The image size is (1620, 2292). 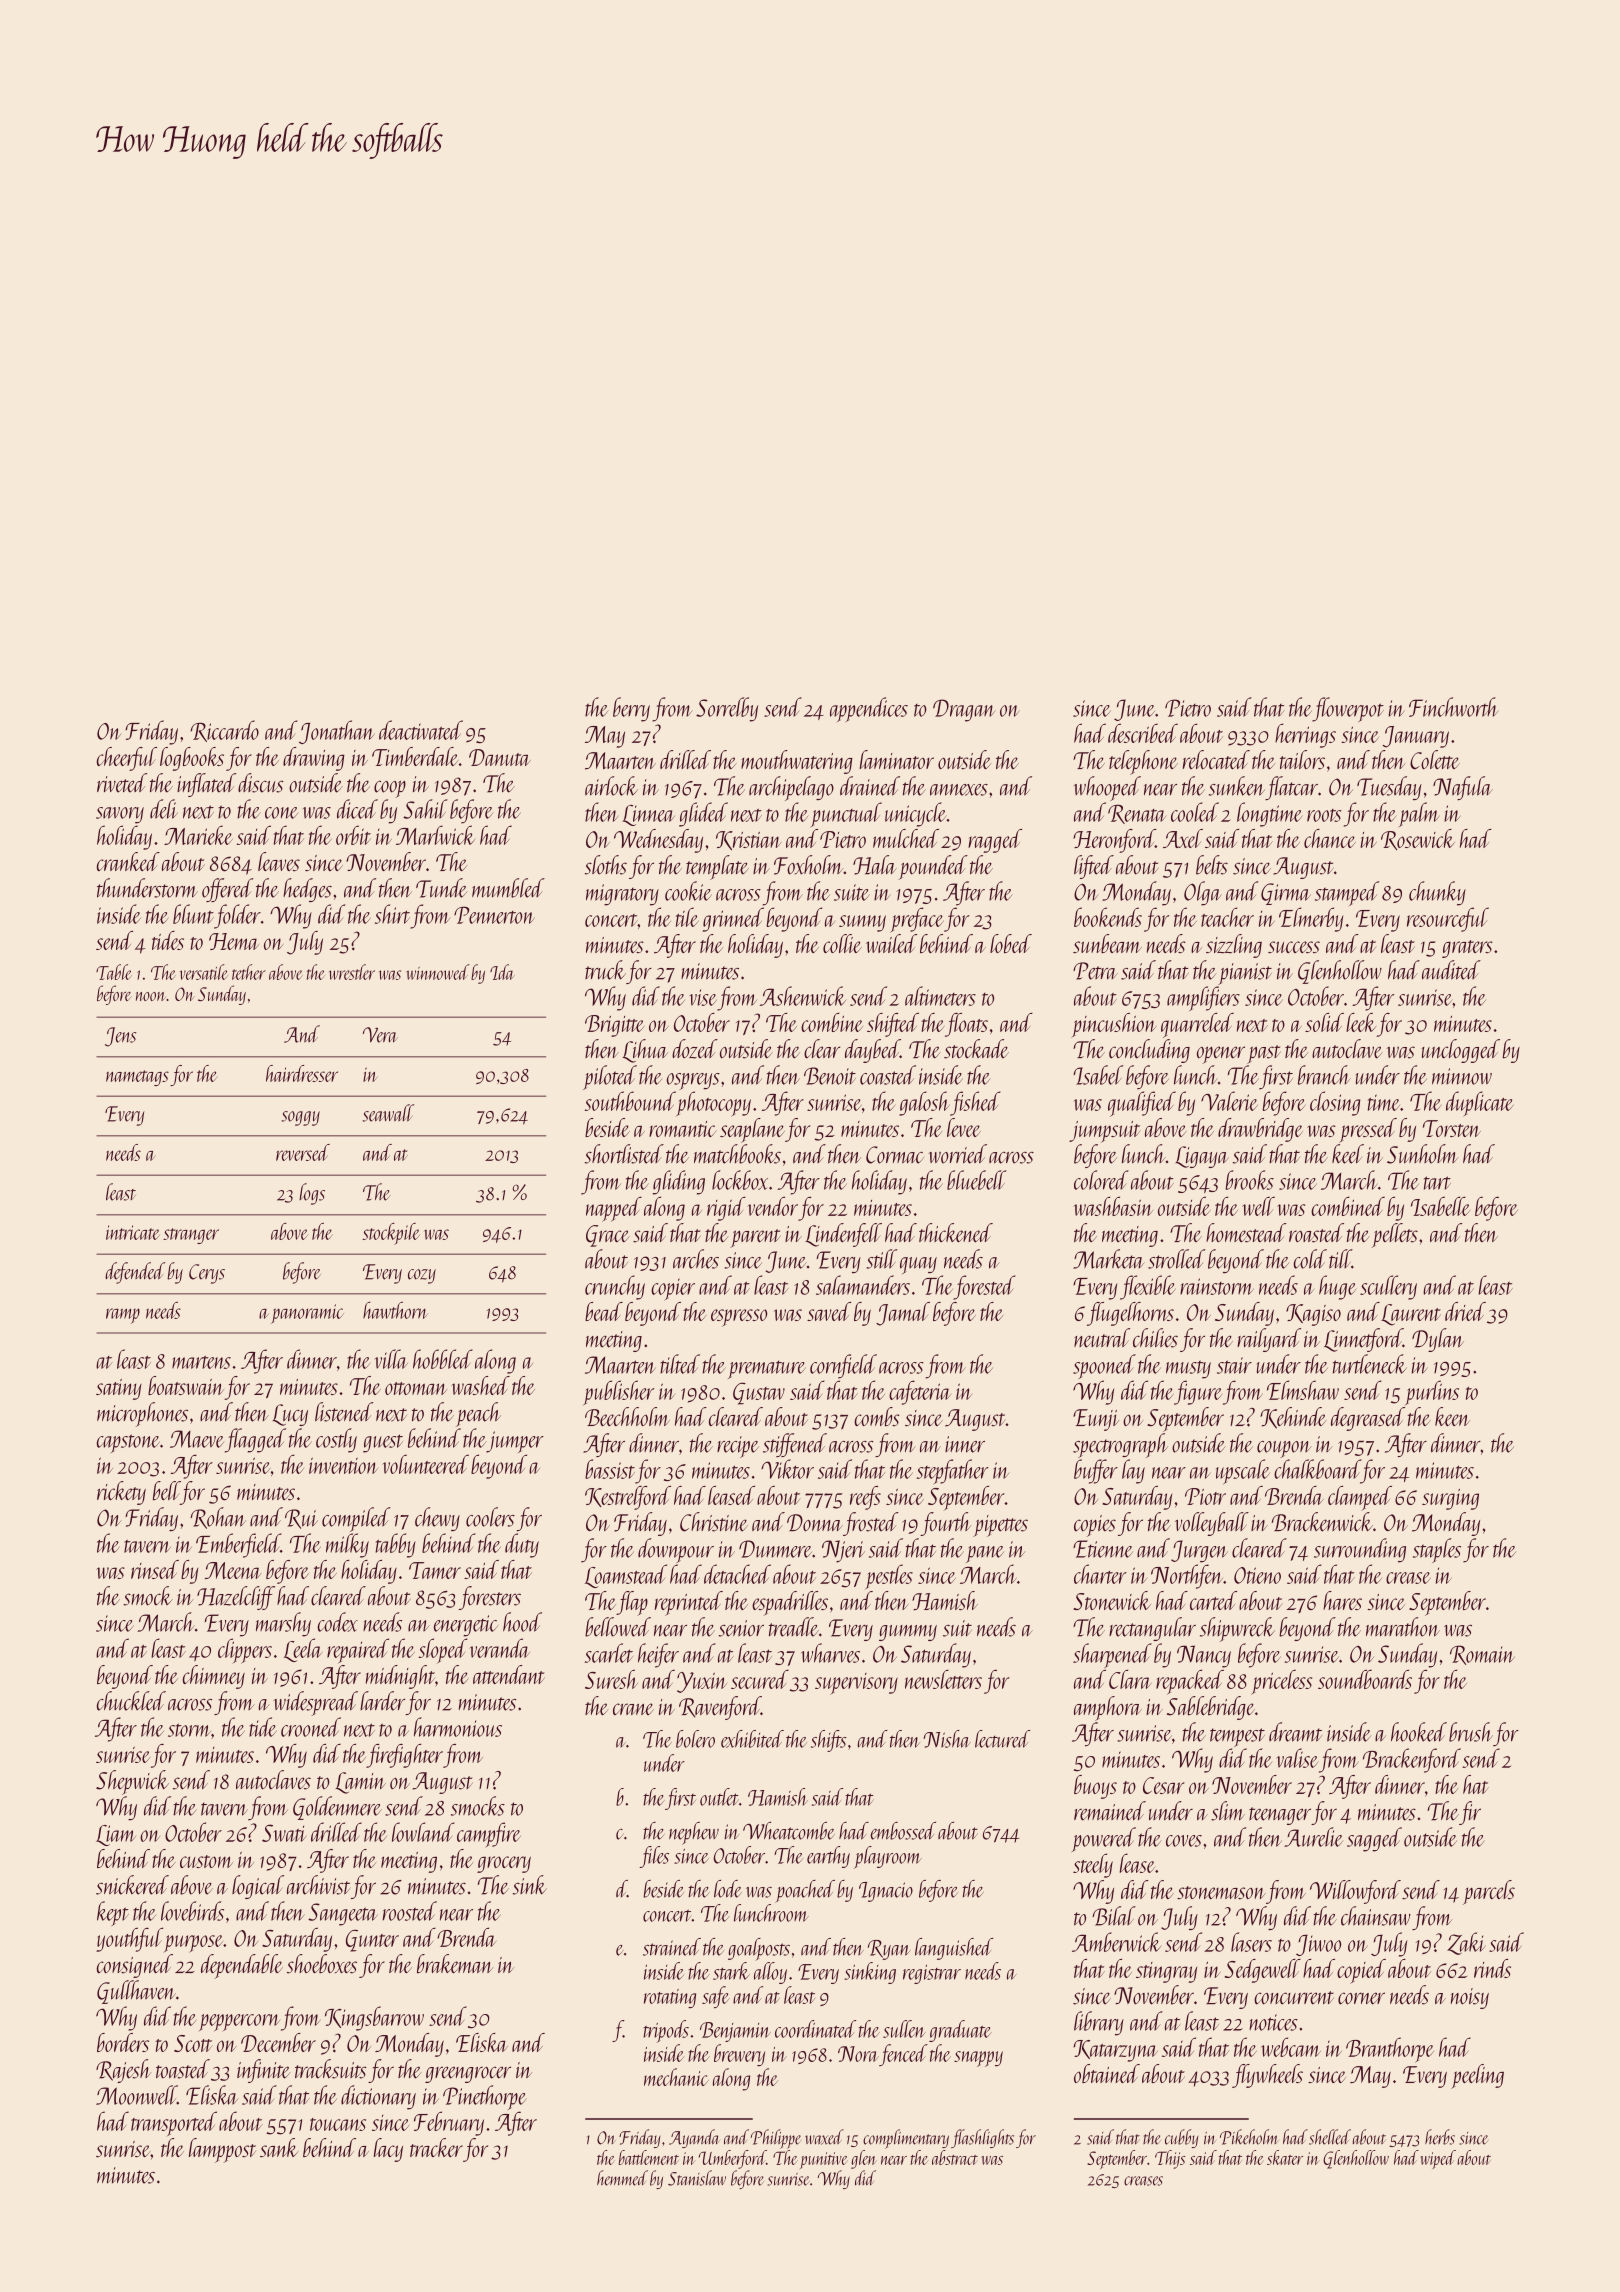 I want to click on Riccardo, so click(x=225, y=731).
